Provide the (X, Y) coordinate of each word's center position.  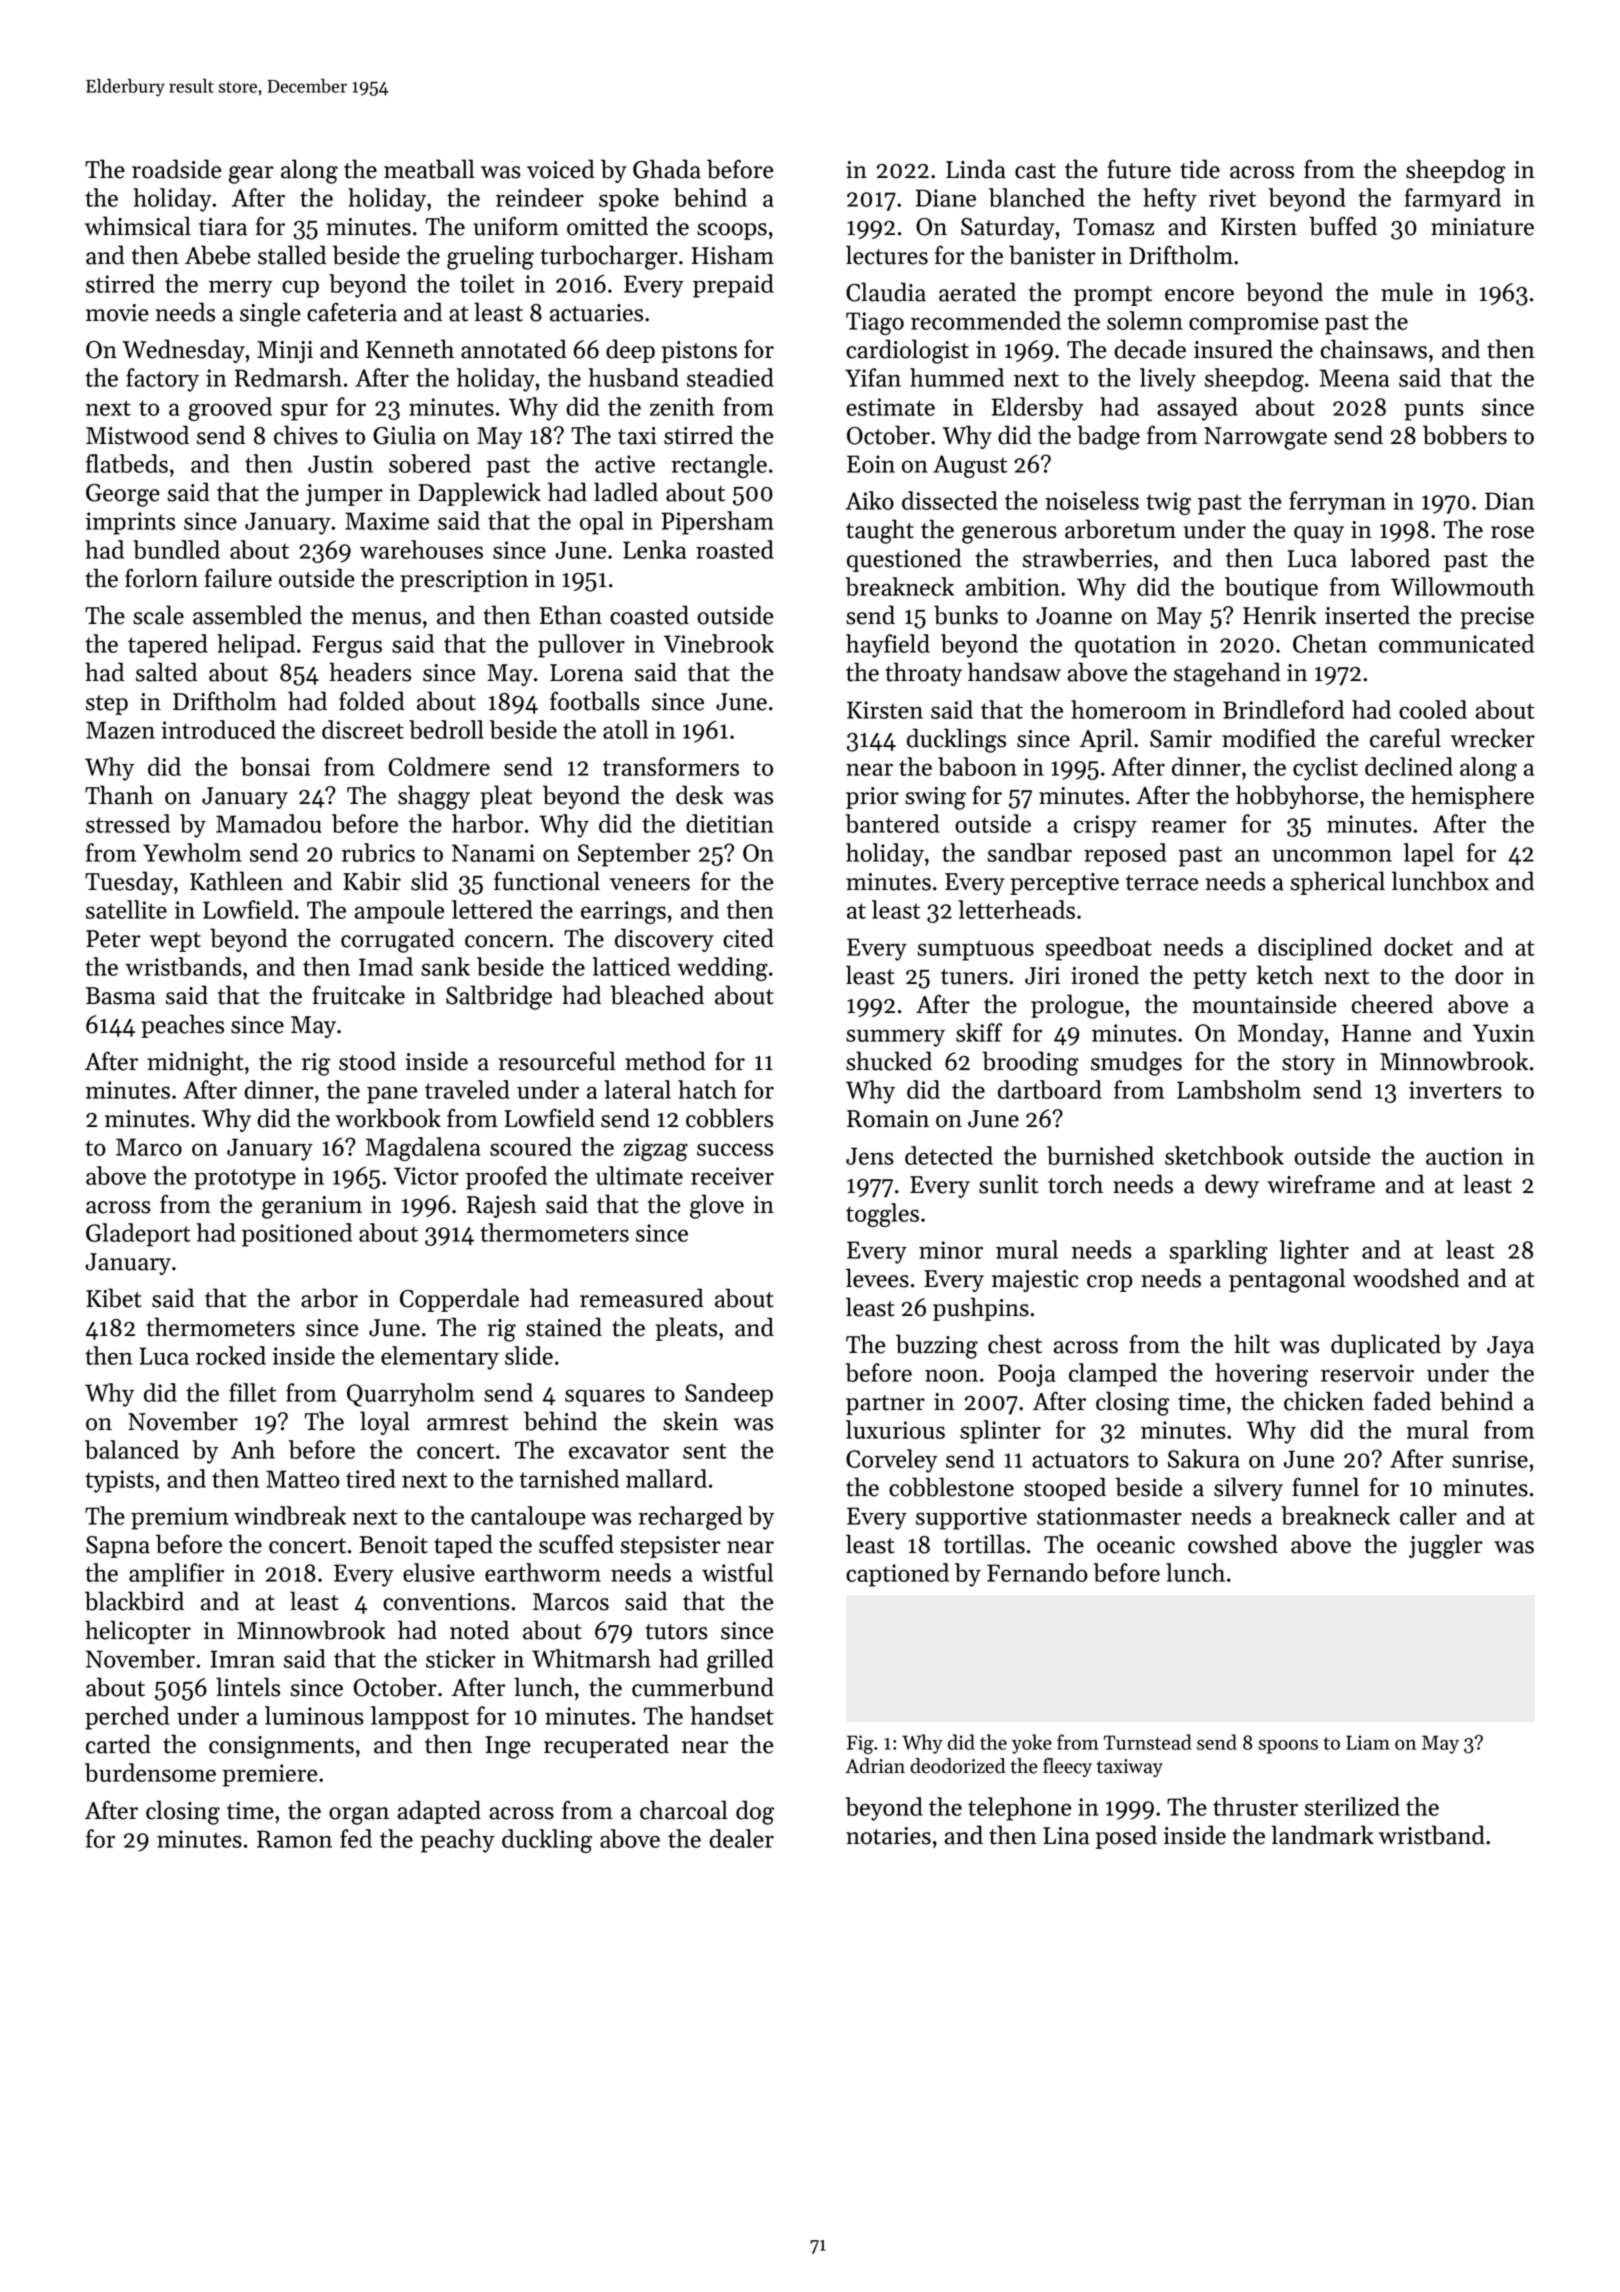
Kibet (114, 1298)
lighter (1314, 1252)
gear (251, 175)
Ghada (667, 169)
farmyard (1452, 200)
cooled (1433, 709)
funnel (1325, 1487)
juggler (1446, 1546)
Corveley (892, 1461)
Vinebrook (719, 643)
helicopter (138, 1632)
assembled (247, 615)
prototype (245, 1179)
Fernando (1037, 1572)
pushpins (981, 1309)
